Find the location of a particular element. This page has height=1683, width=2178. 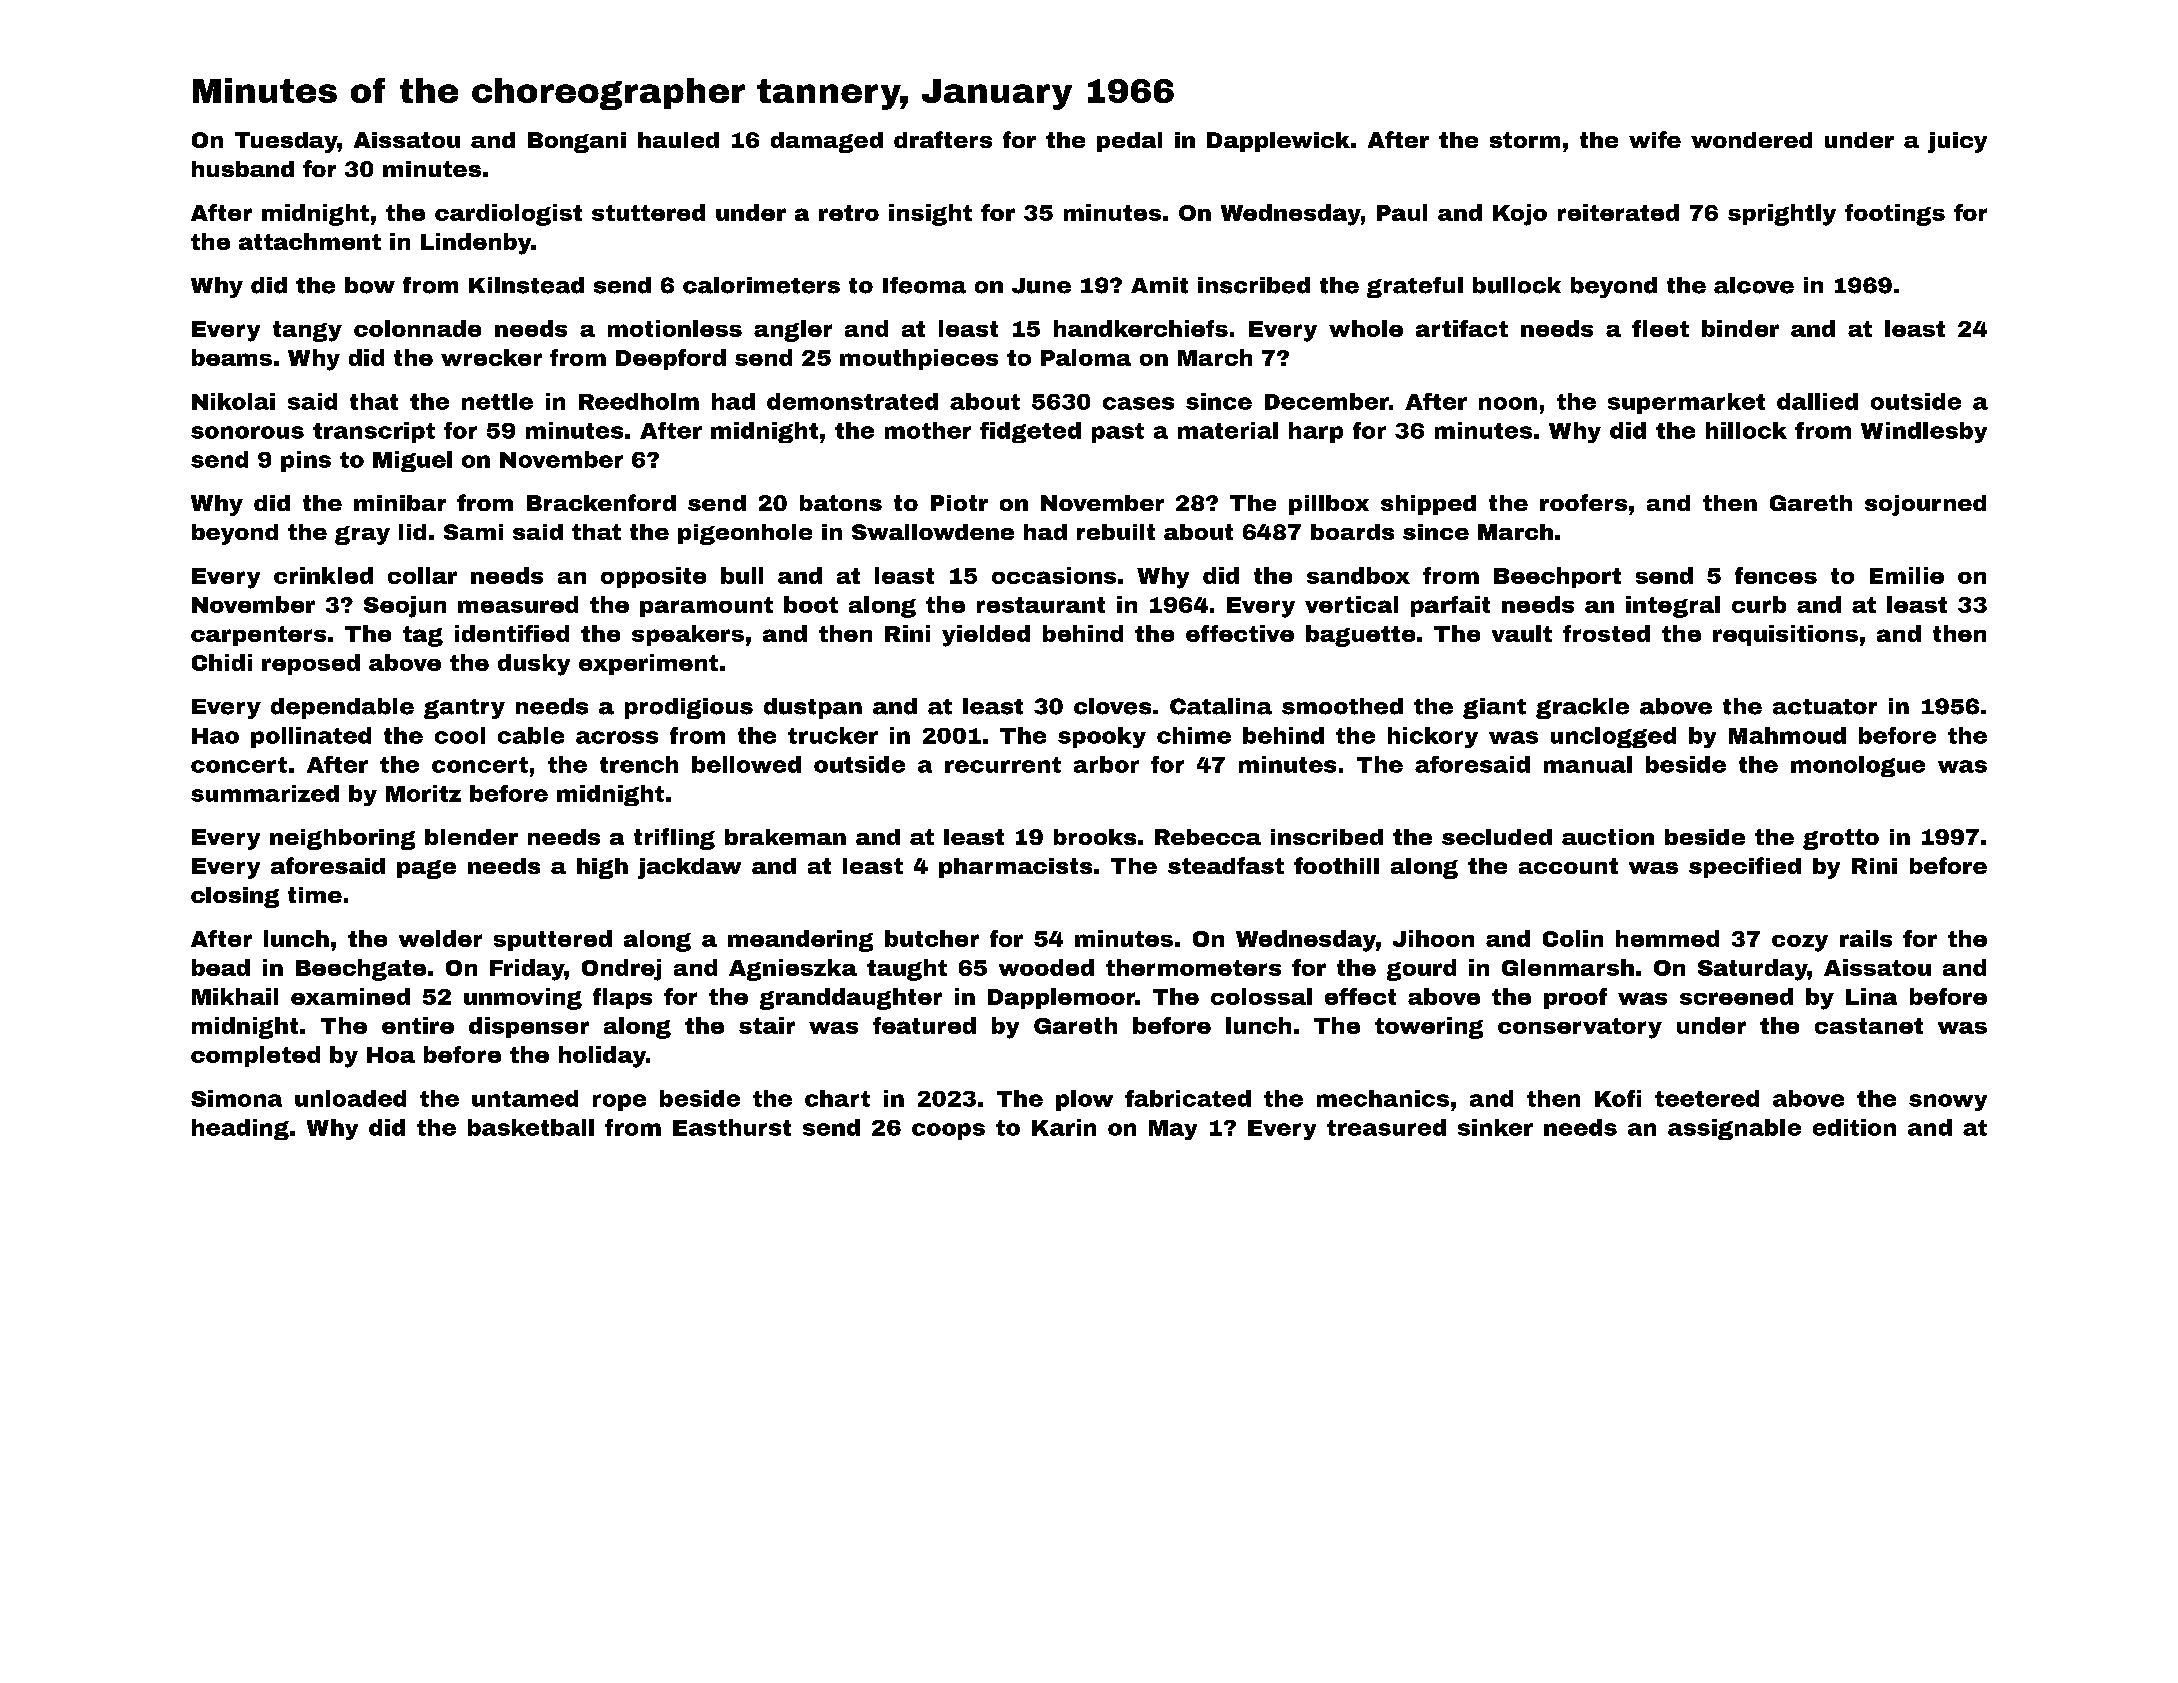

attachment is located at coordinates (310, 241).
